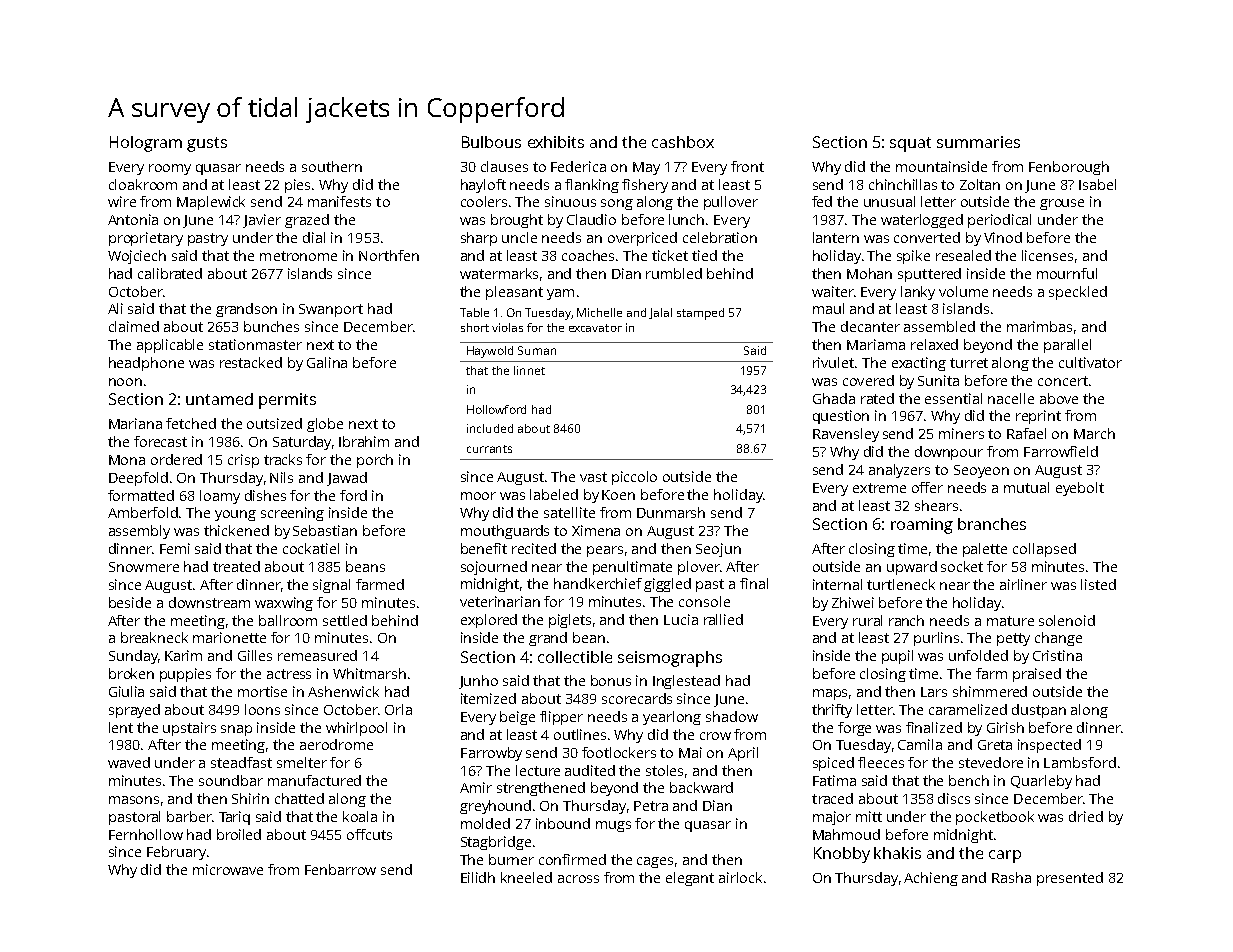 Image resolution: width=1233 pixels, height=952 pixels. Describe the element at coordinates (144, 567) in the page. I see `Snowmere` at that location.
